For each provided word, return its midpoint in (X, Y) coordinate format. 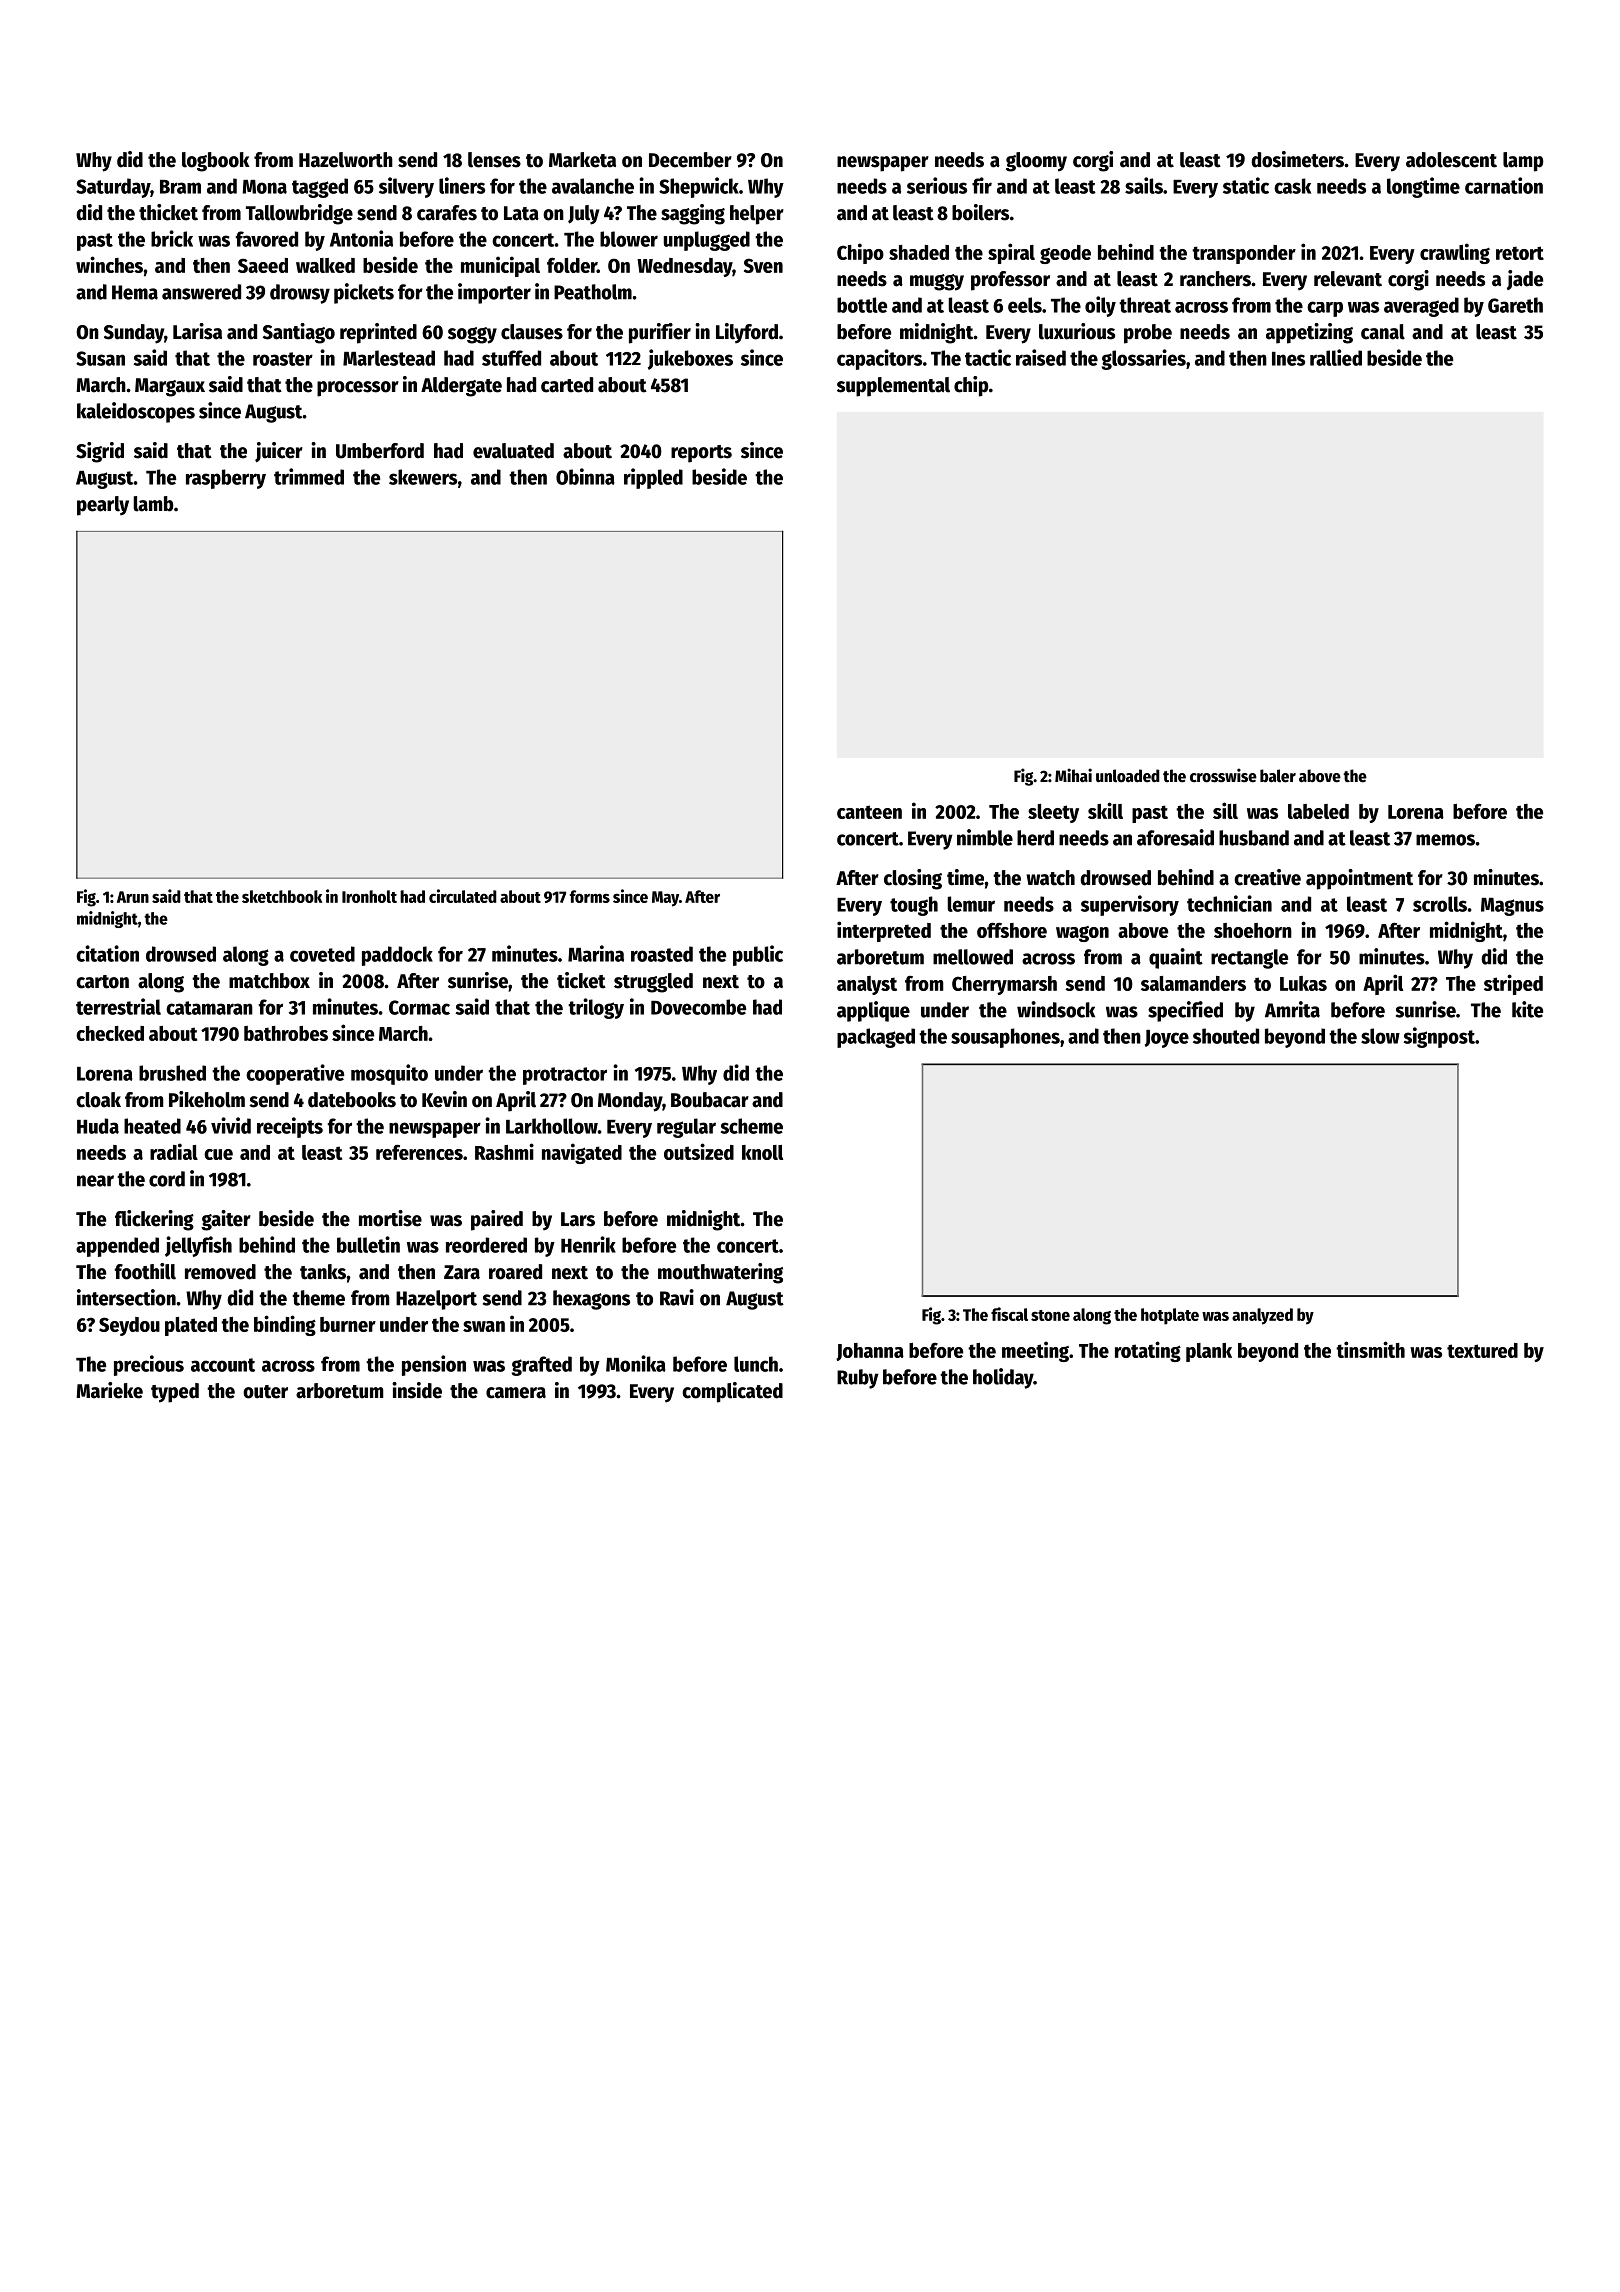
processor (358, 389)
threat (1145, 305)
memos (1445, 840)
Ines (1288, 359)
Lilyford (747, 333)
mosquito (389, 1074)
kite (1527, 1009)
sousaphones (1005, 1038)
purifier (660, 333)
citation (107, 953)
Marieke (109, 1390)
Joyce (1167, 1039)
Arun (133, 897)
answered (201, 292)
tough (914, 906)
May (665, 899)
